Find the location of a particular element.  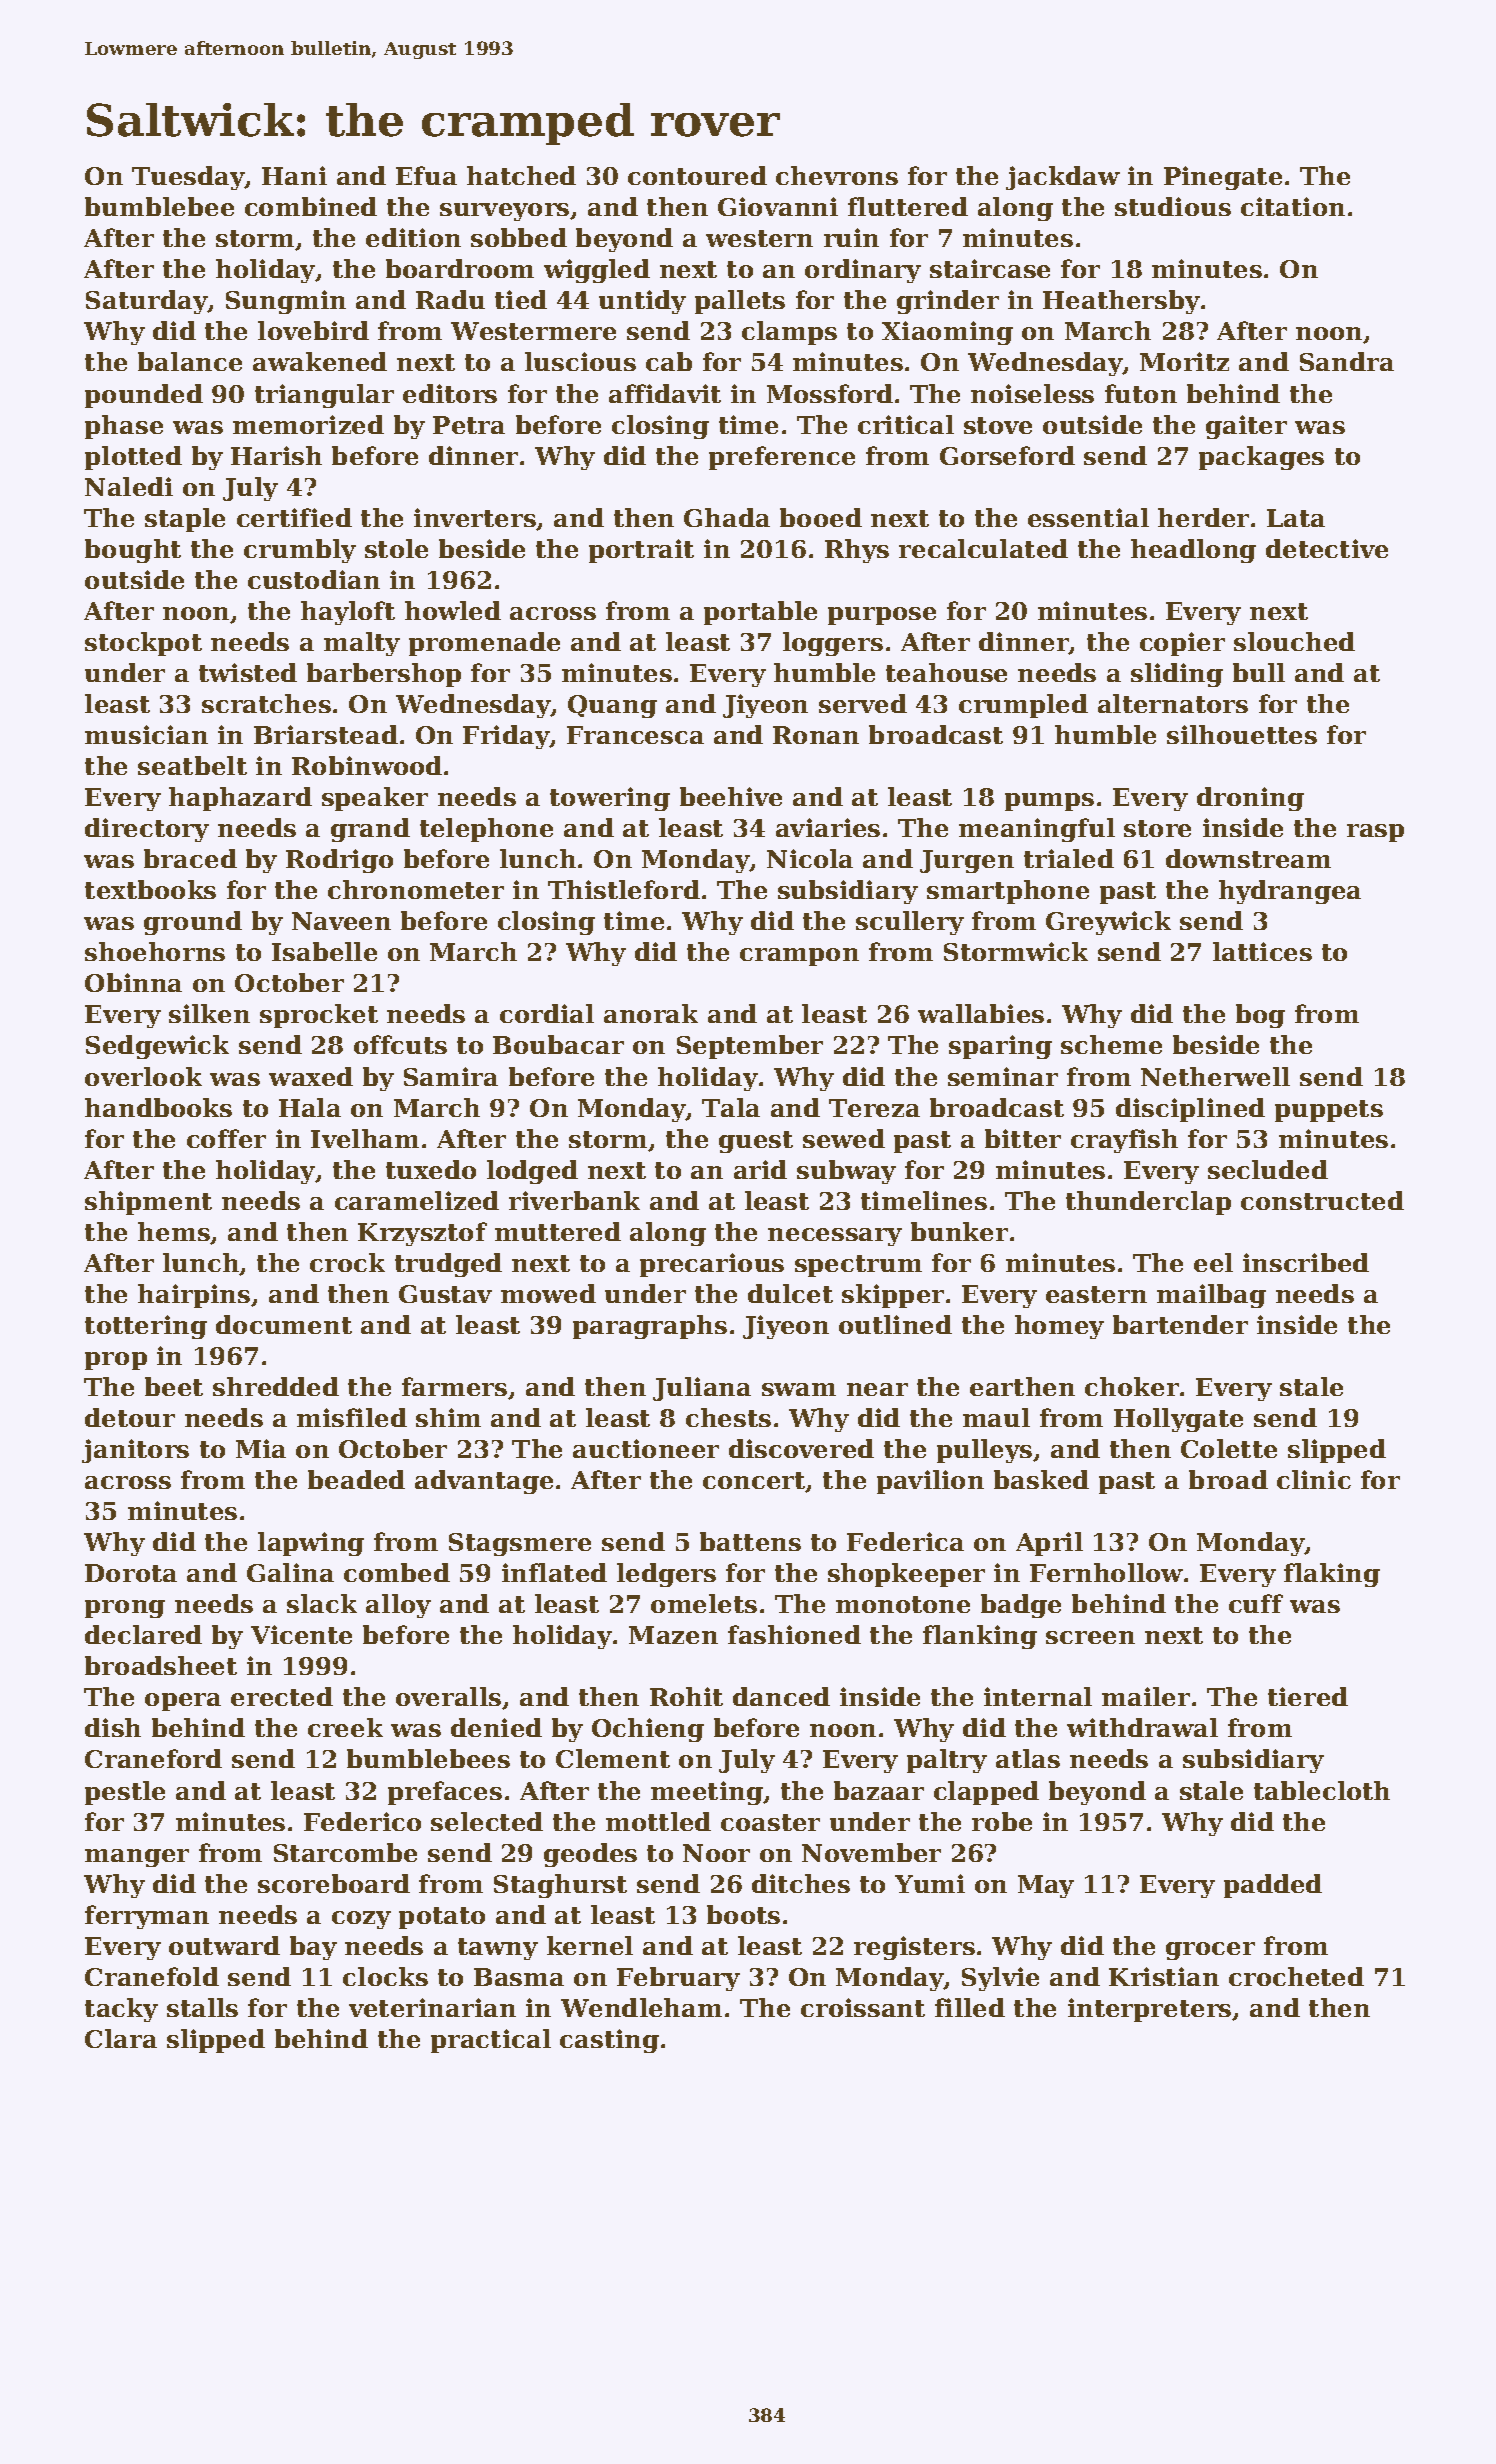

tiered is located at coordinates (1308, 1696).
